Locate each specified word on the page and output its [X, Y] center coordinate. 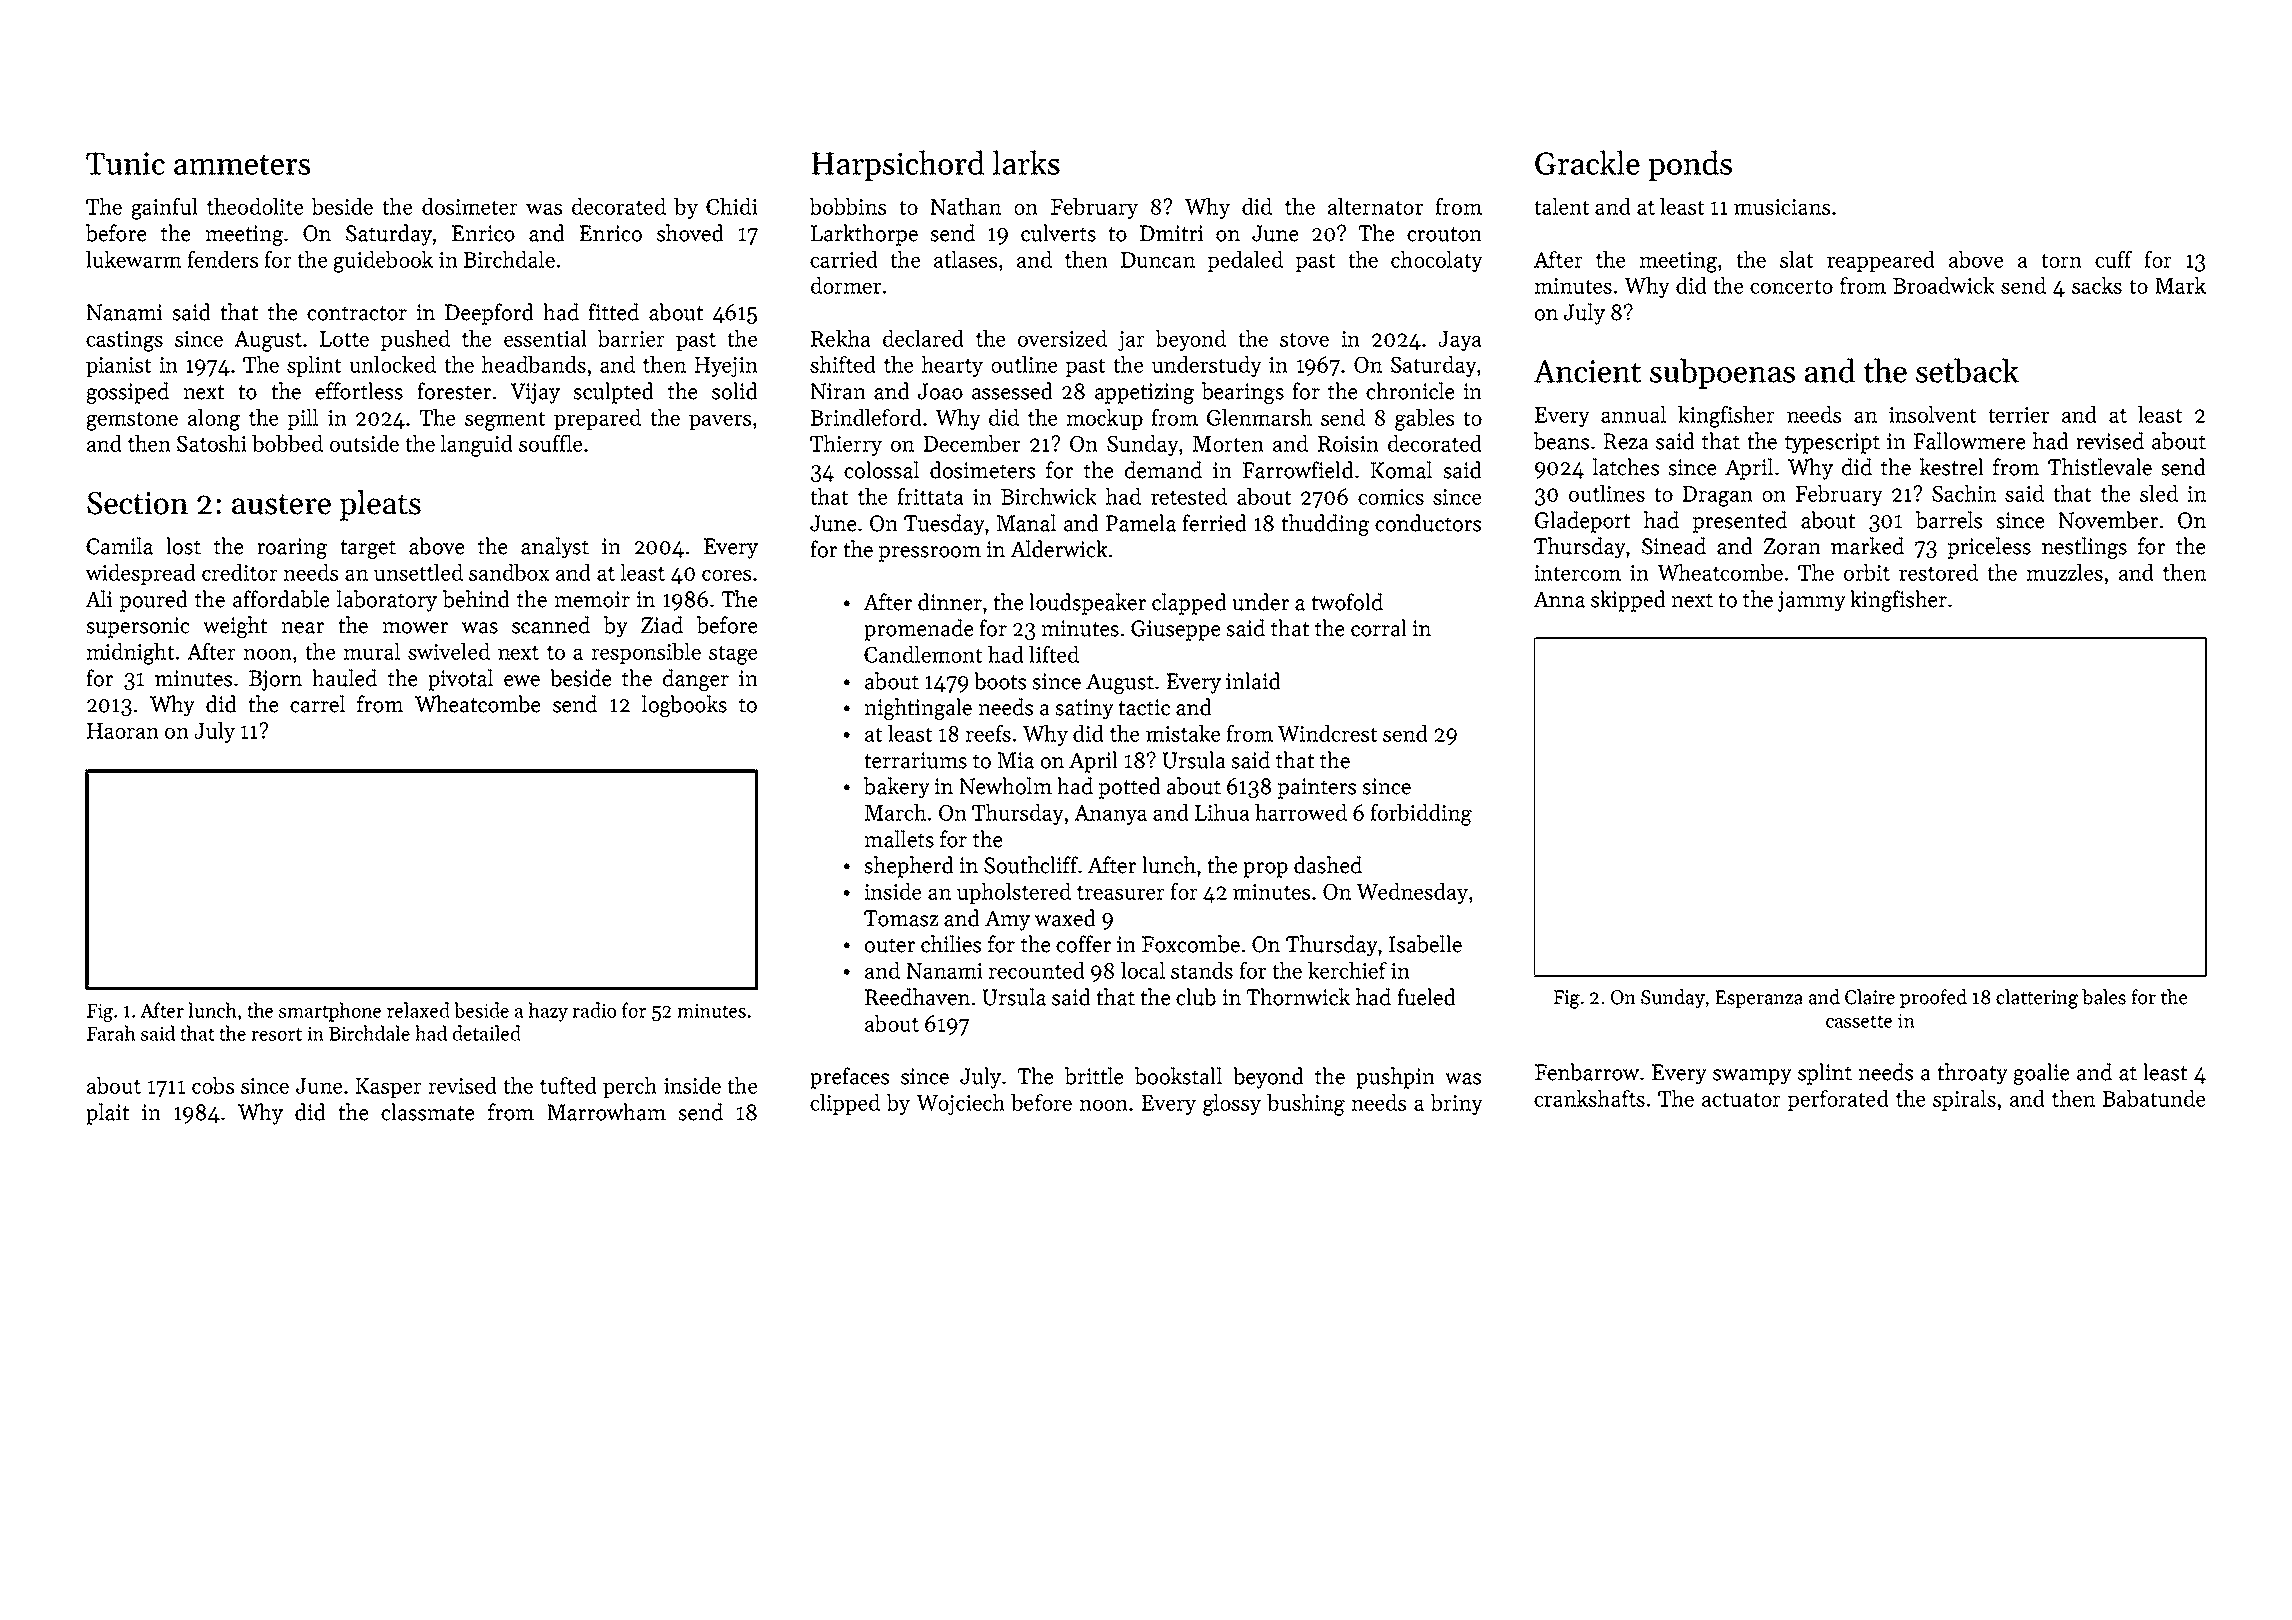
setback [1967, 370]
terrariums [915, 760]
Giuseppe [1176, 630]
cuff [2113, 259]
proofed [1933, 998]
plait [107, 1114]
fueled [1426, 997]
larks [1026, 162]
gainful [164, 209]
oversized [1062, 338]
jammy [1812, 601]
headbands [533, 364]
